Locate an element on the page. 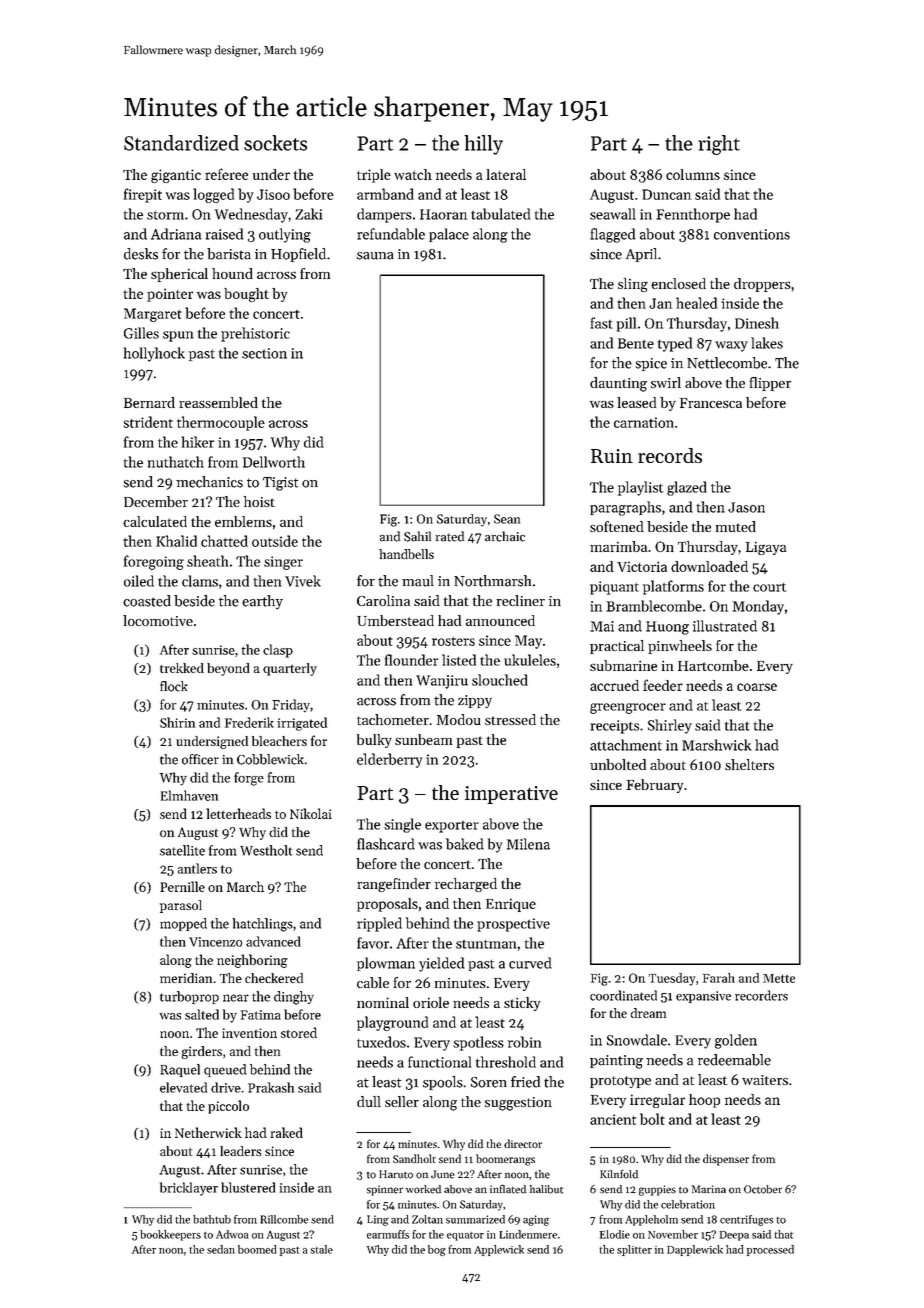 This document has height=1308, width=924. quarterly is located at coordinates (290, 669).
